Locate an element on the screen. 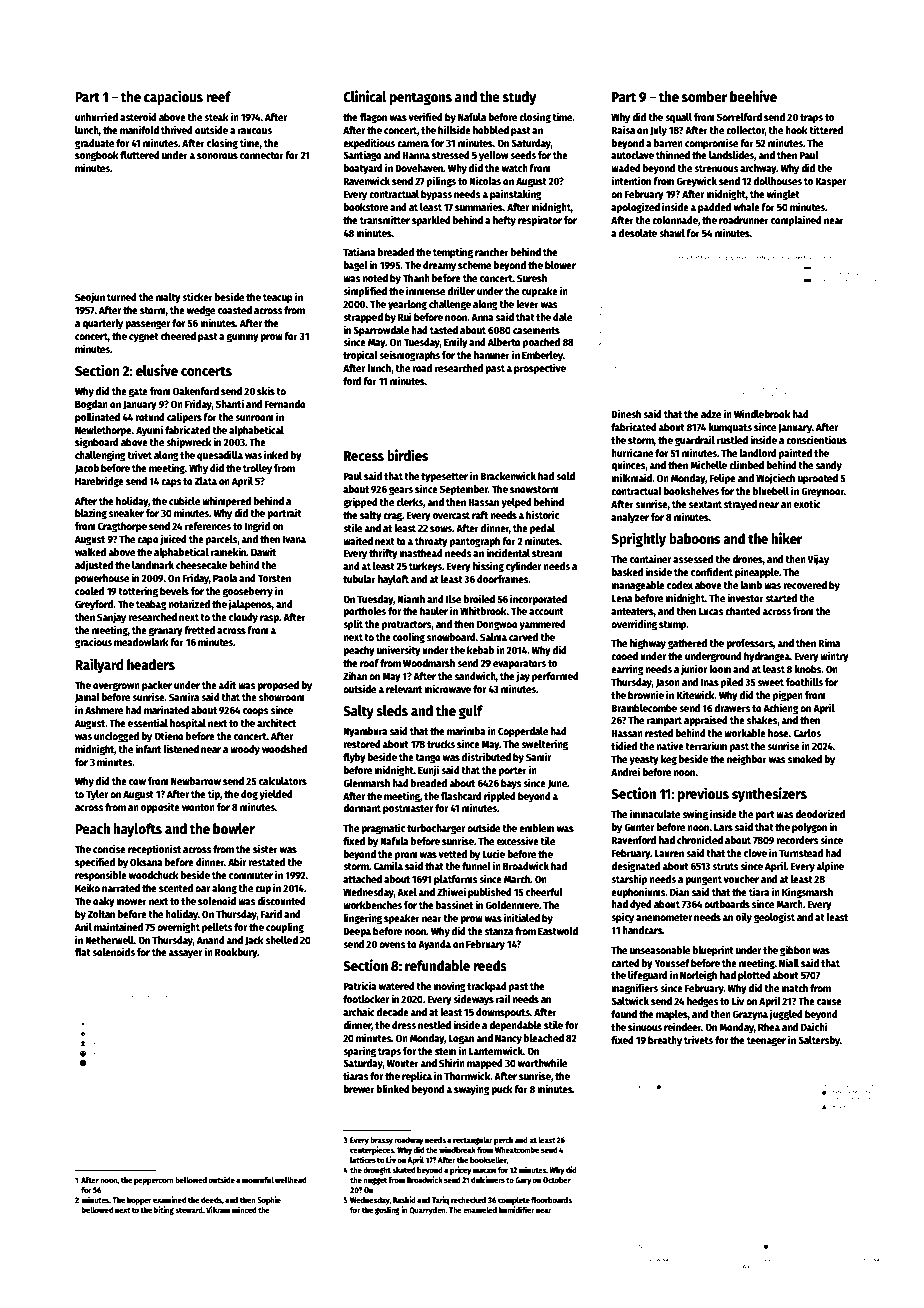 The width and height of the screenshot is (924, 1308). tottering is located at coordinates (138, 592).
